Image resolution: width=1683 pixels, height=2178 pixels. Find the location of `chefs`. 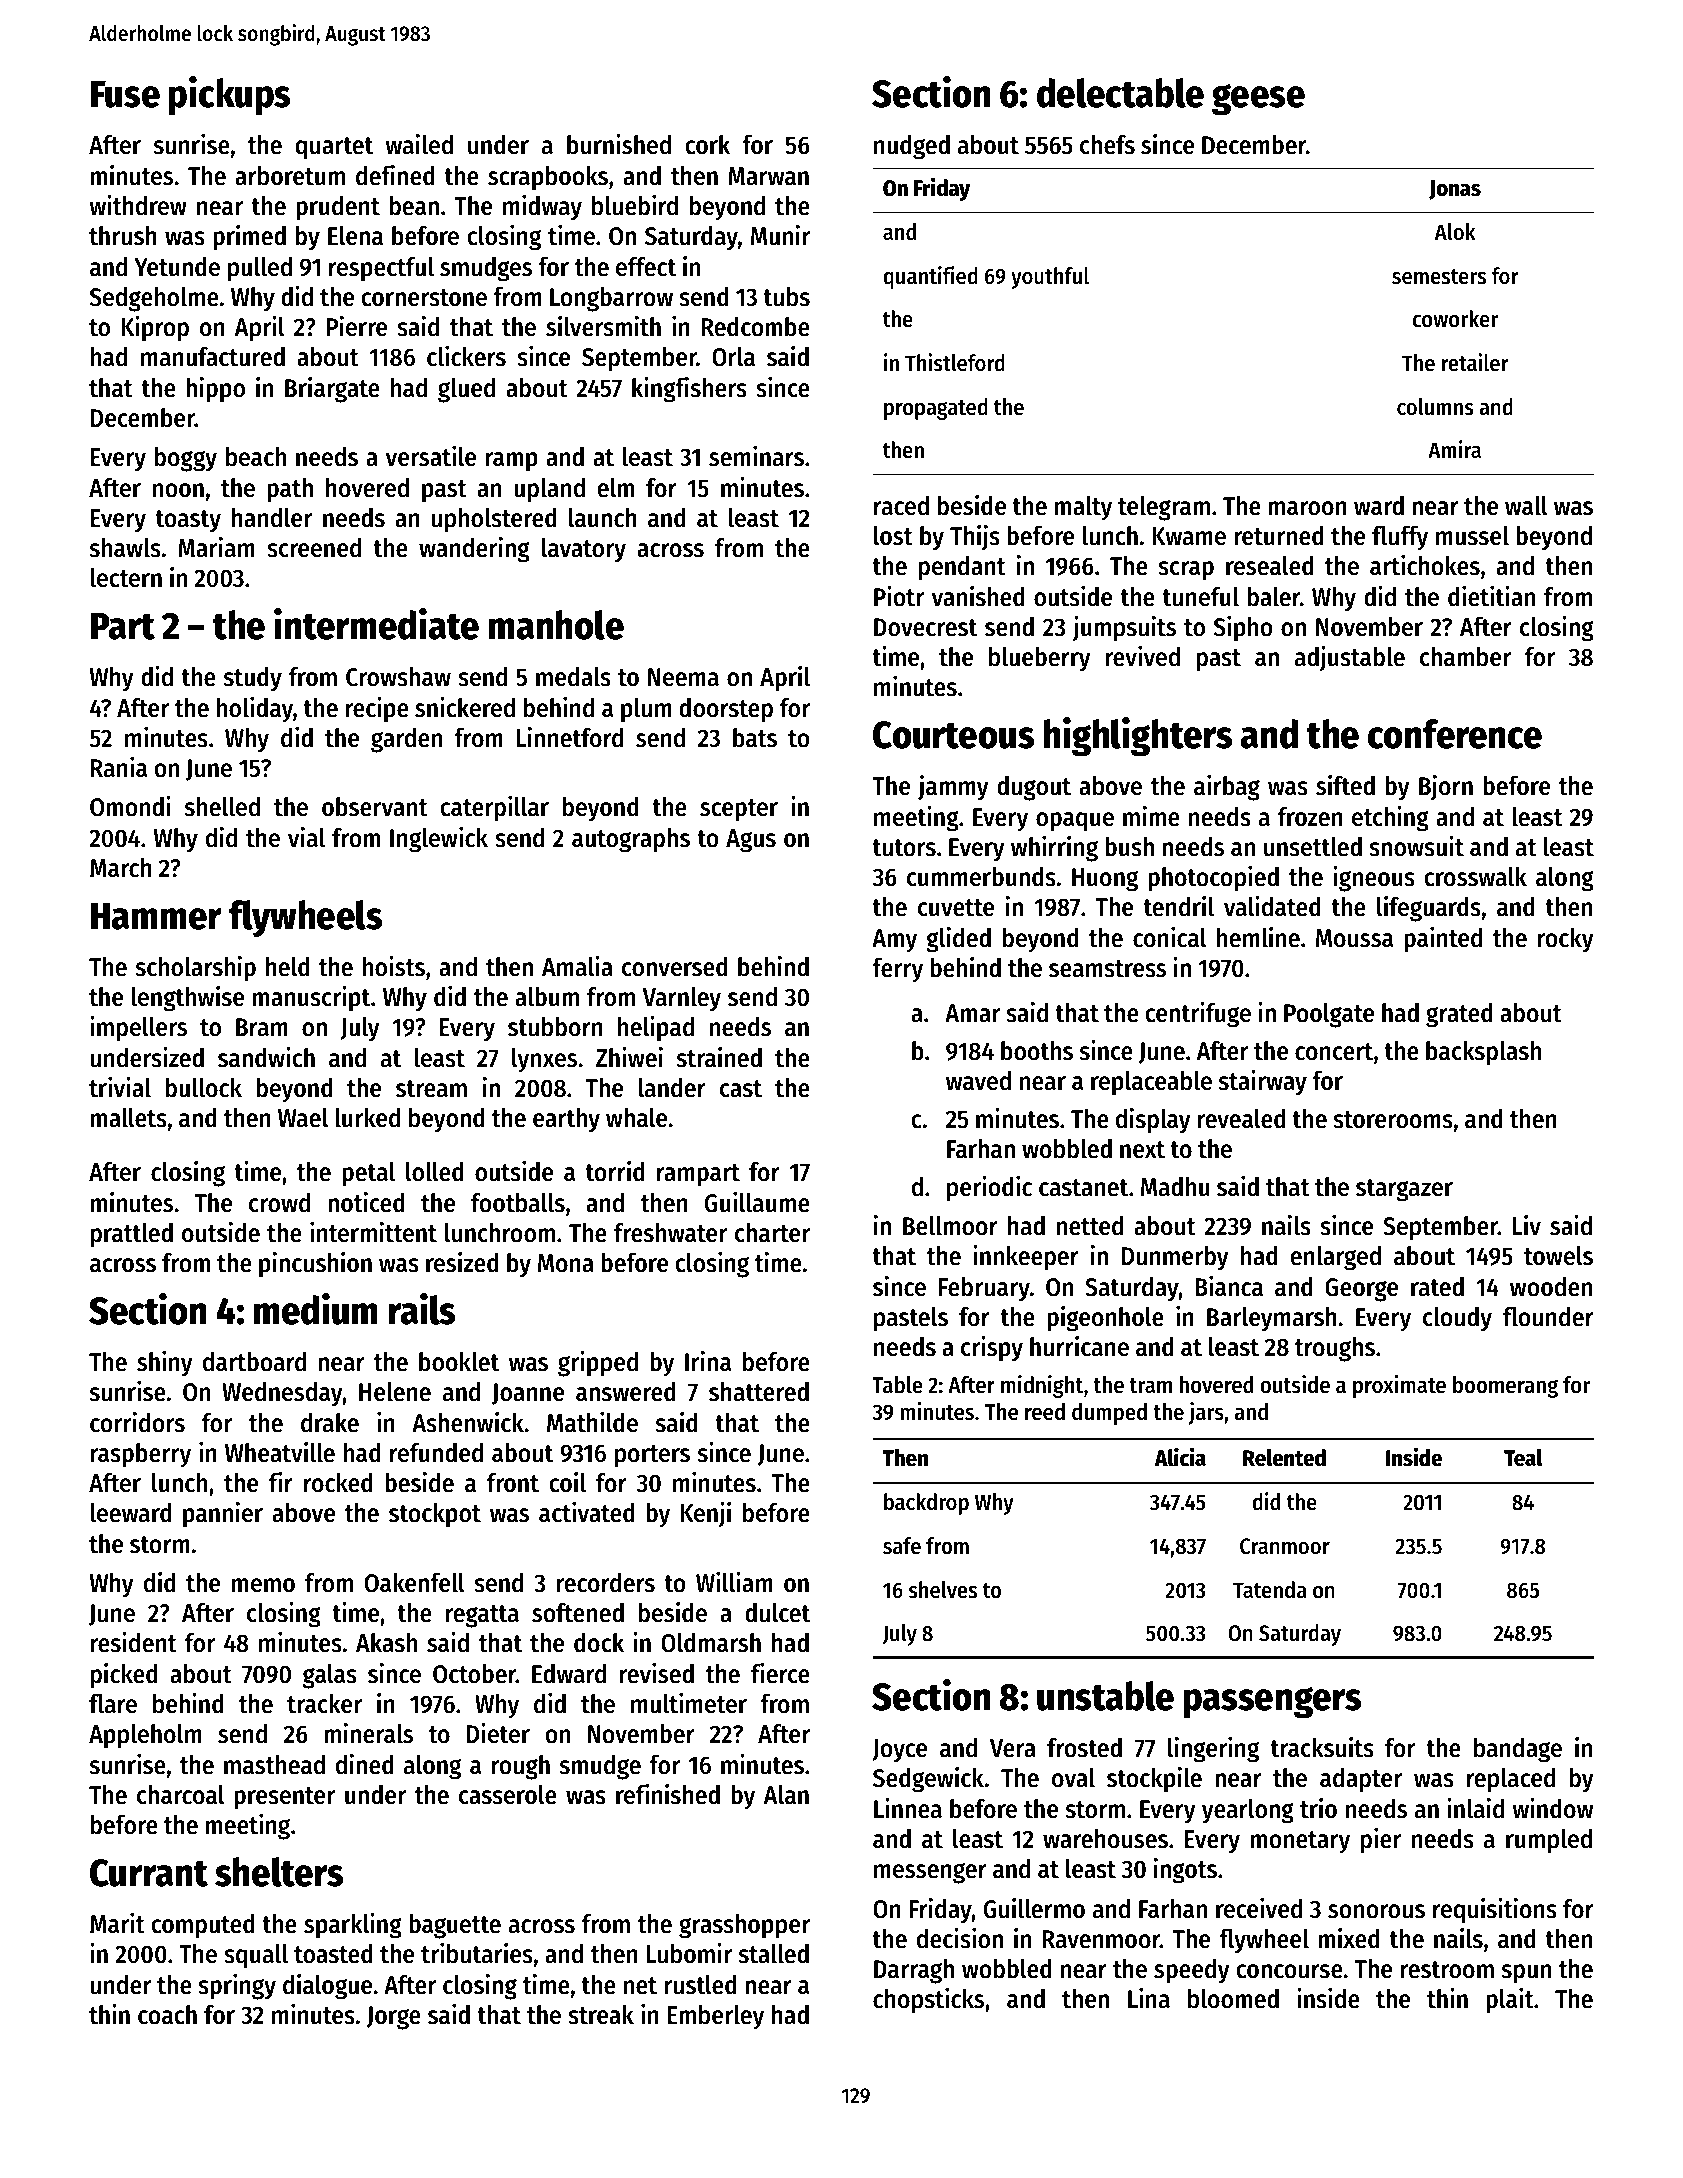

chefs is located at coordinates (1107, 145).
